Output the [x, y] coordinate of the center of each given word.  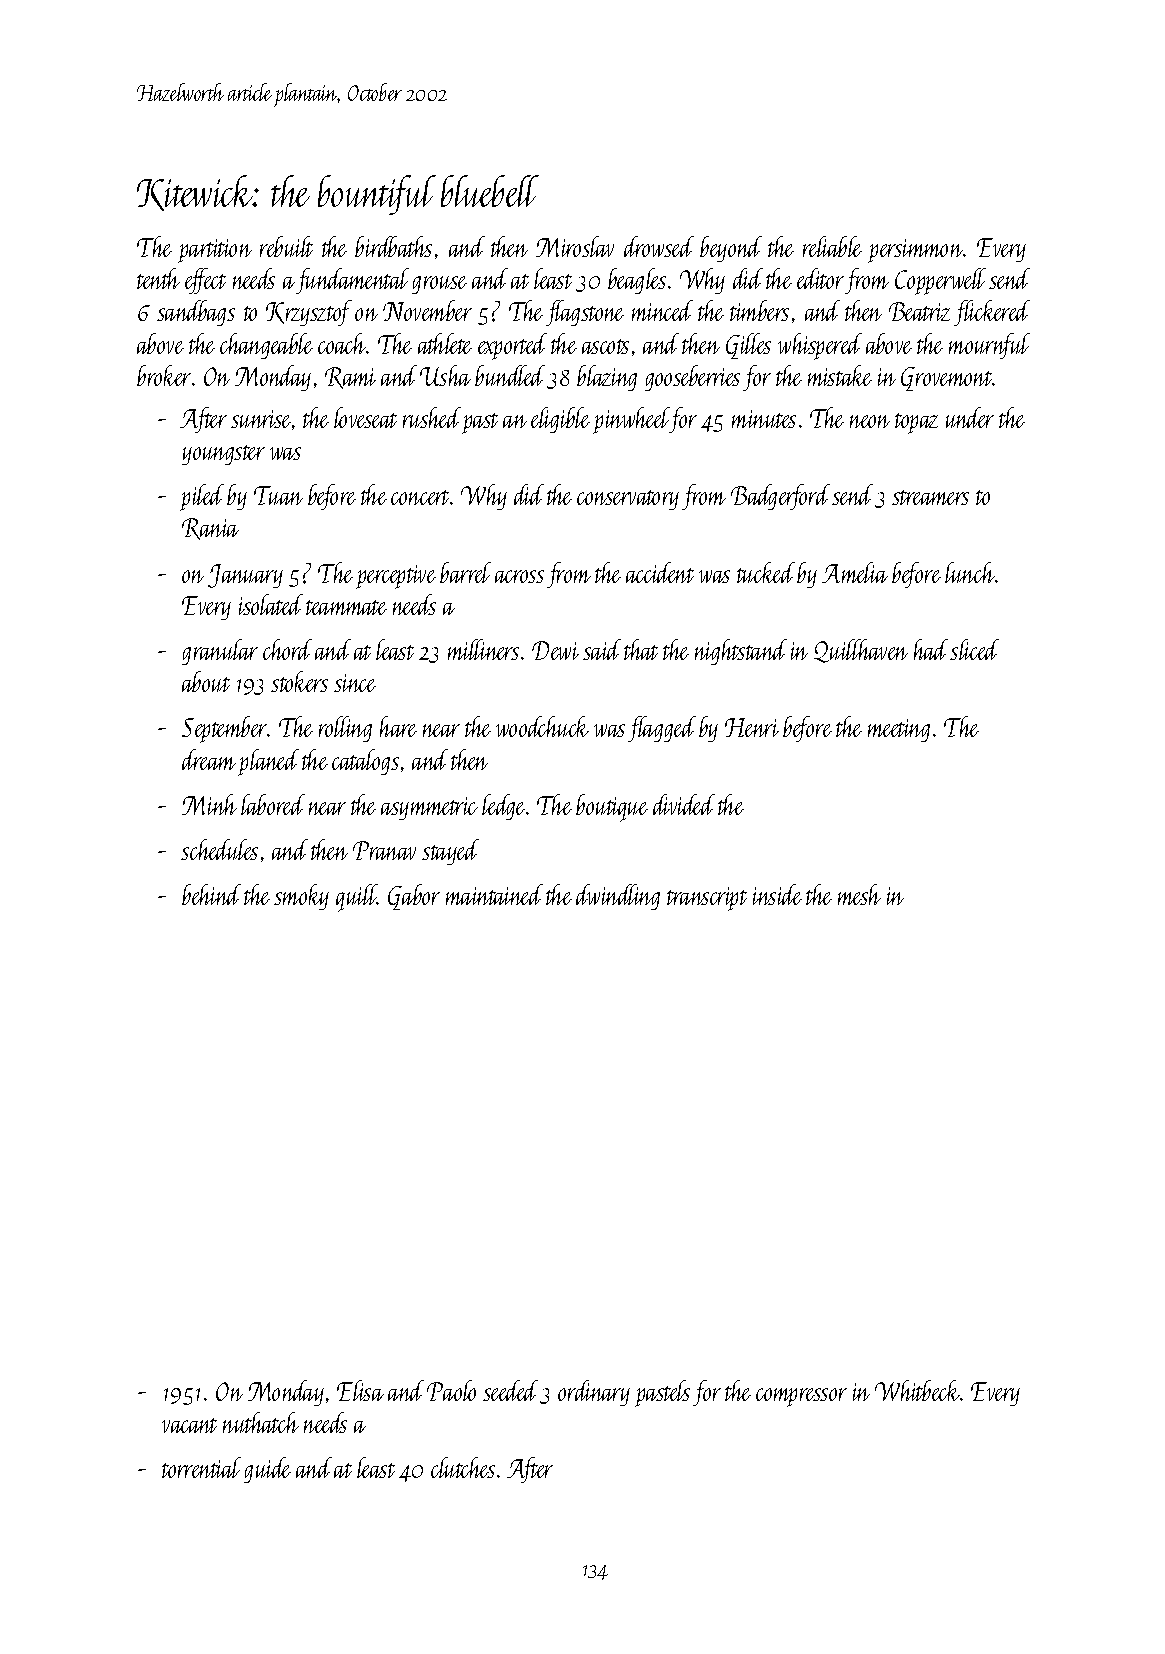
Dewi [555, 650]
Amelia [855, 572]
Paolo [451, 1390]
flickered [992, 313]
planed [268, 762]
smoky [301, 897]
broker [164, 375]
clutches [463, 1467]
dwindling [618, 897]
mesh [859, 894]
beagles [637, 281]
